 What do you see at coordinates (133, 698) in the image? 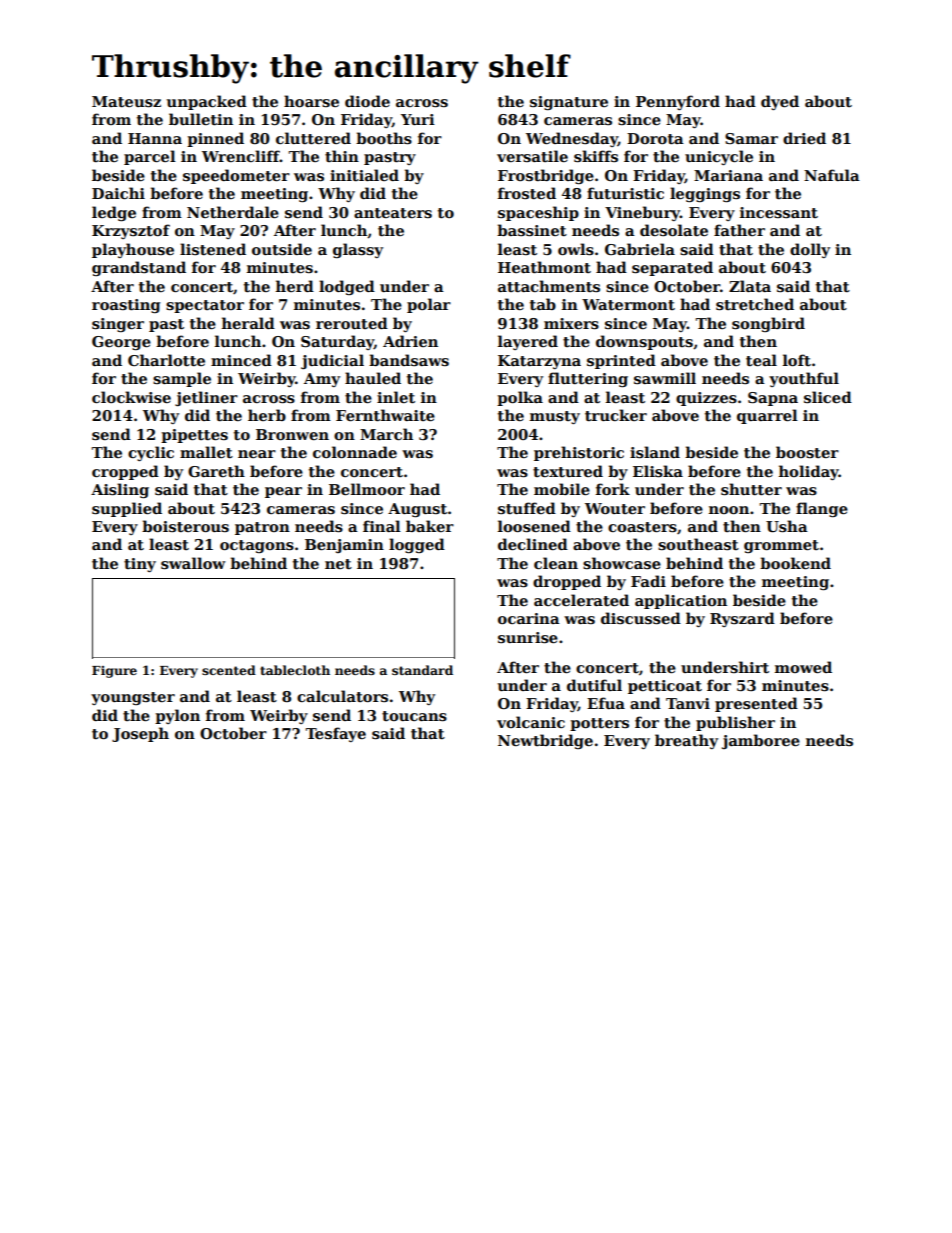
I see `youngster` at bounding box center [133, 698].
